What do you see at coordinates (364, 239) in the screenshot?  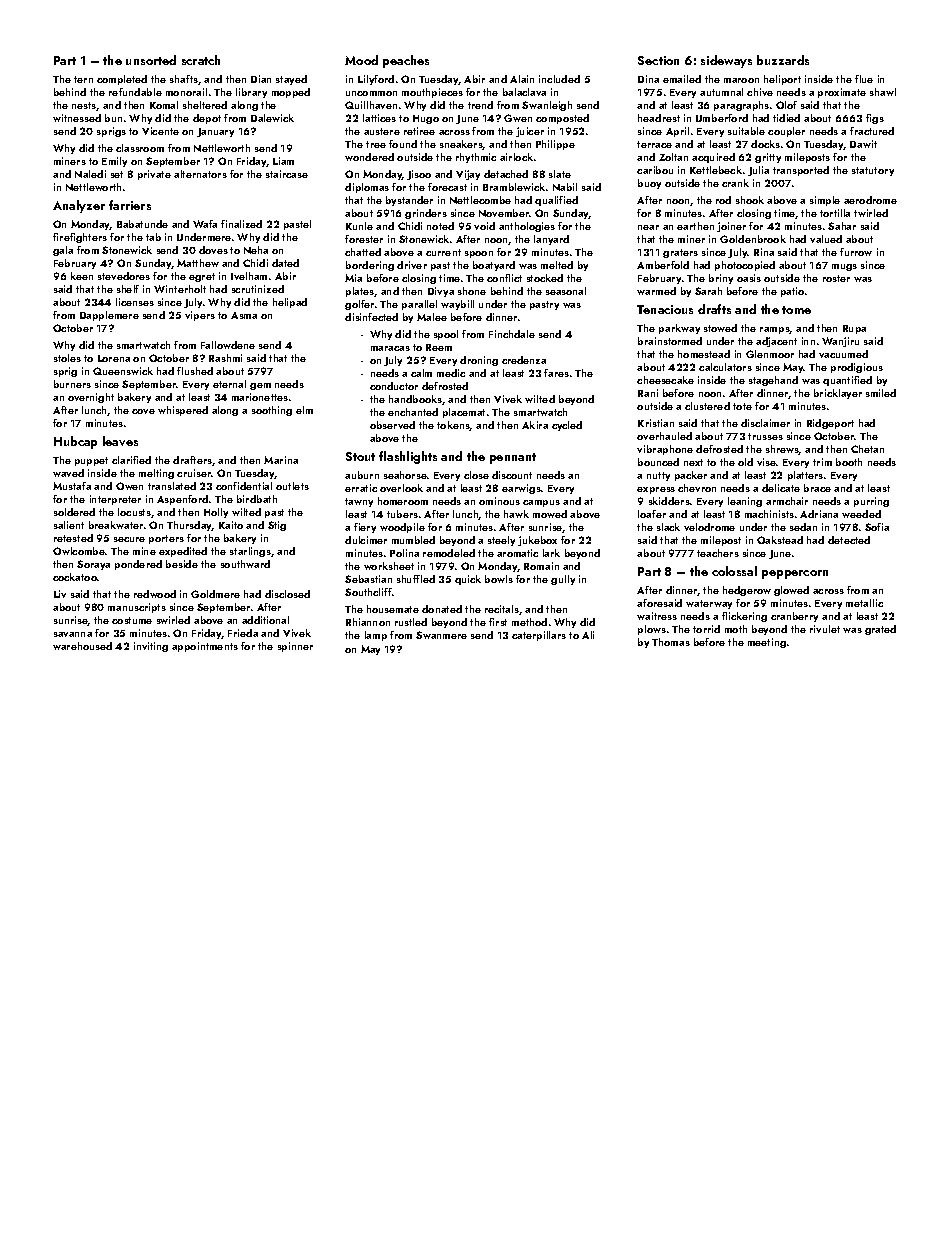 I see `forester` at bounding box center [364, 239].
